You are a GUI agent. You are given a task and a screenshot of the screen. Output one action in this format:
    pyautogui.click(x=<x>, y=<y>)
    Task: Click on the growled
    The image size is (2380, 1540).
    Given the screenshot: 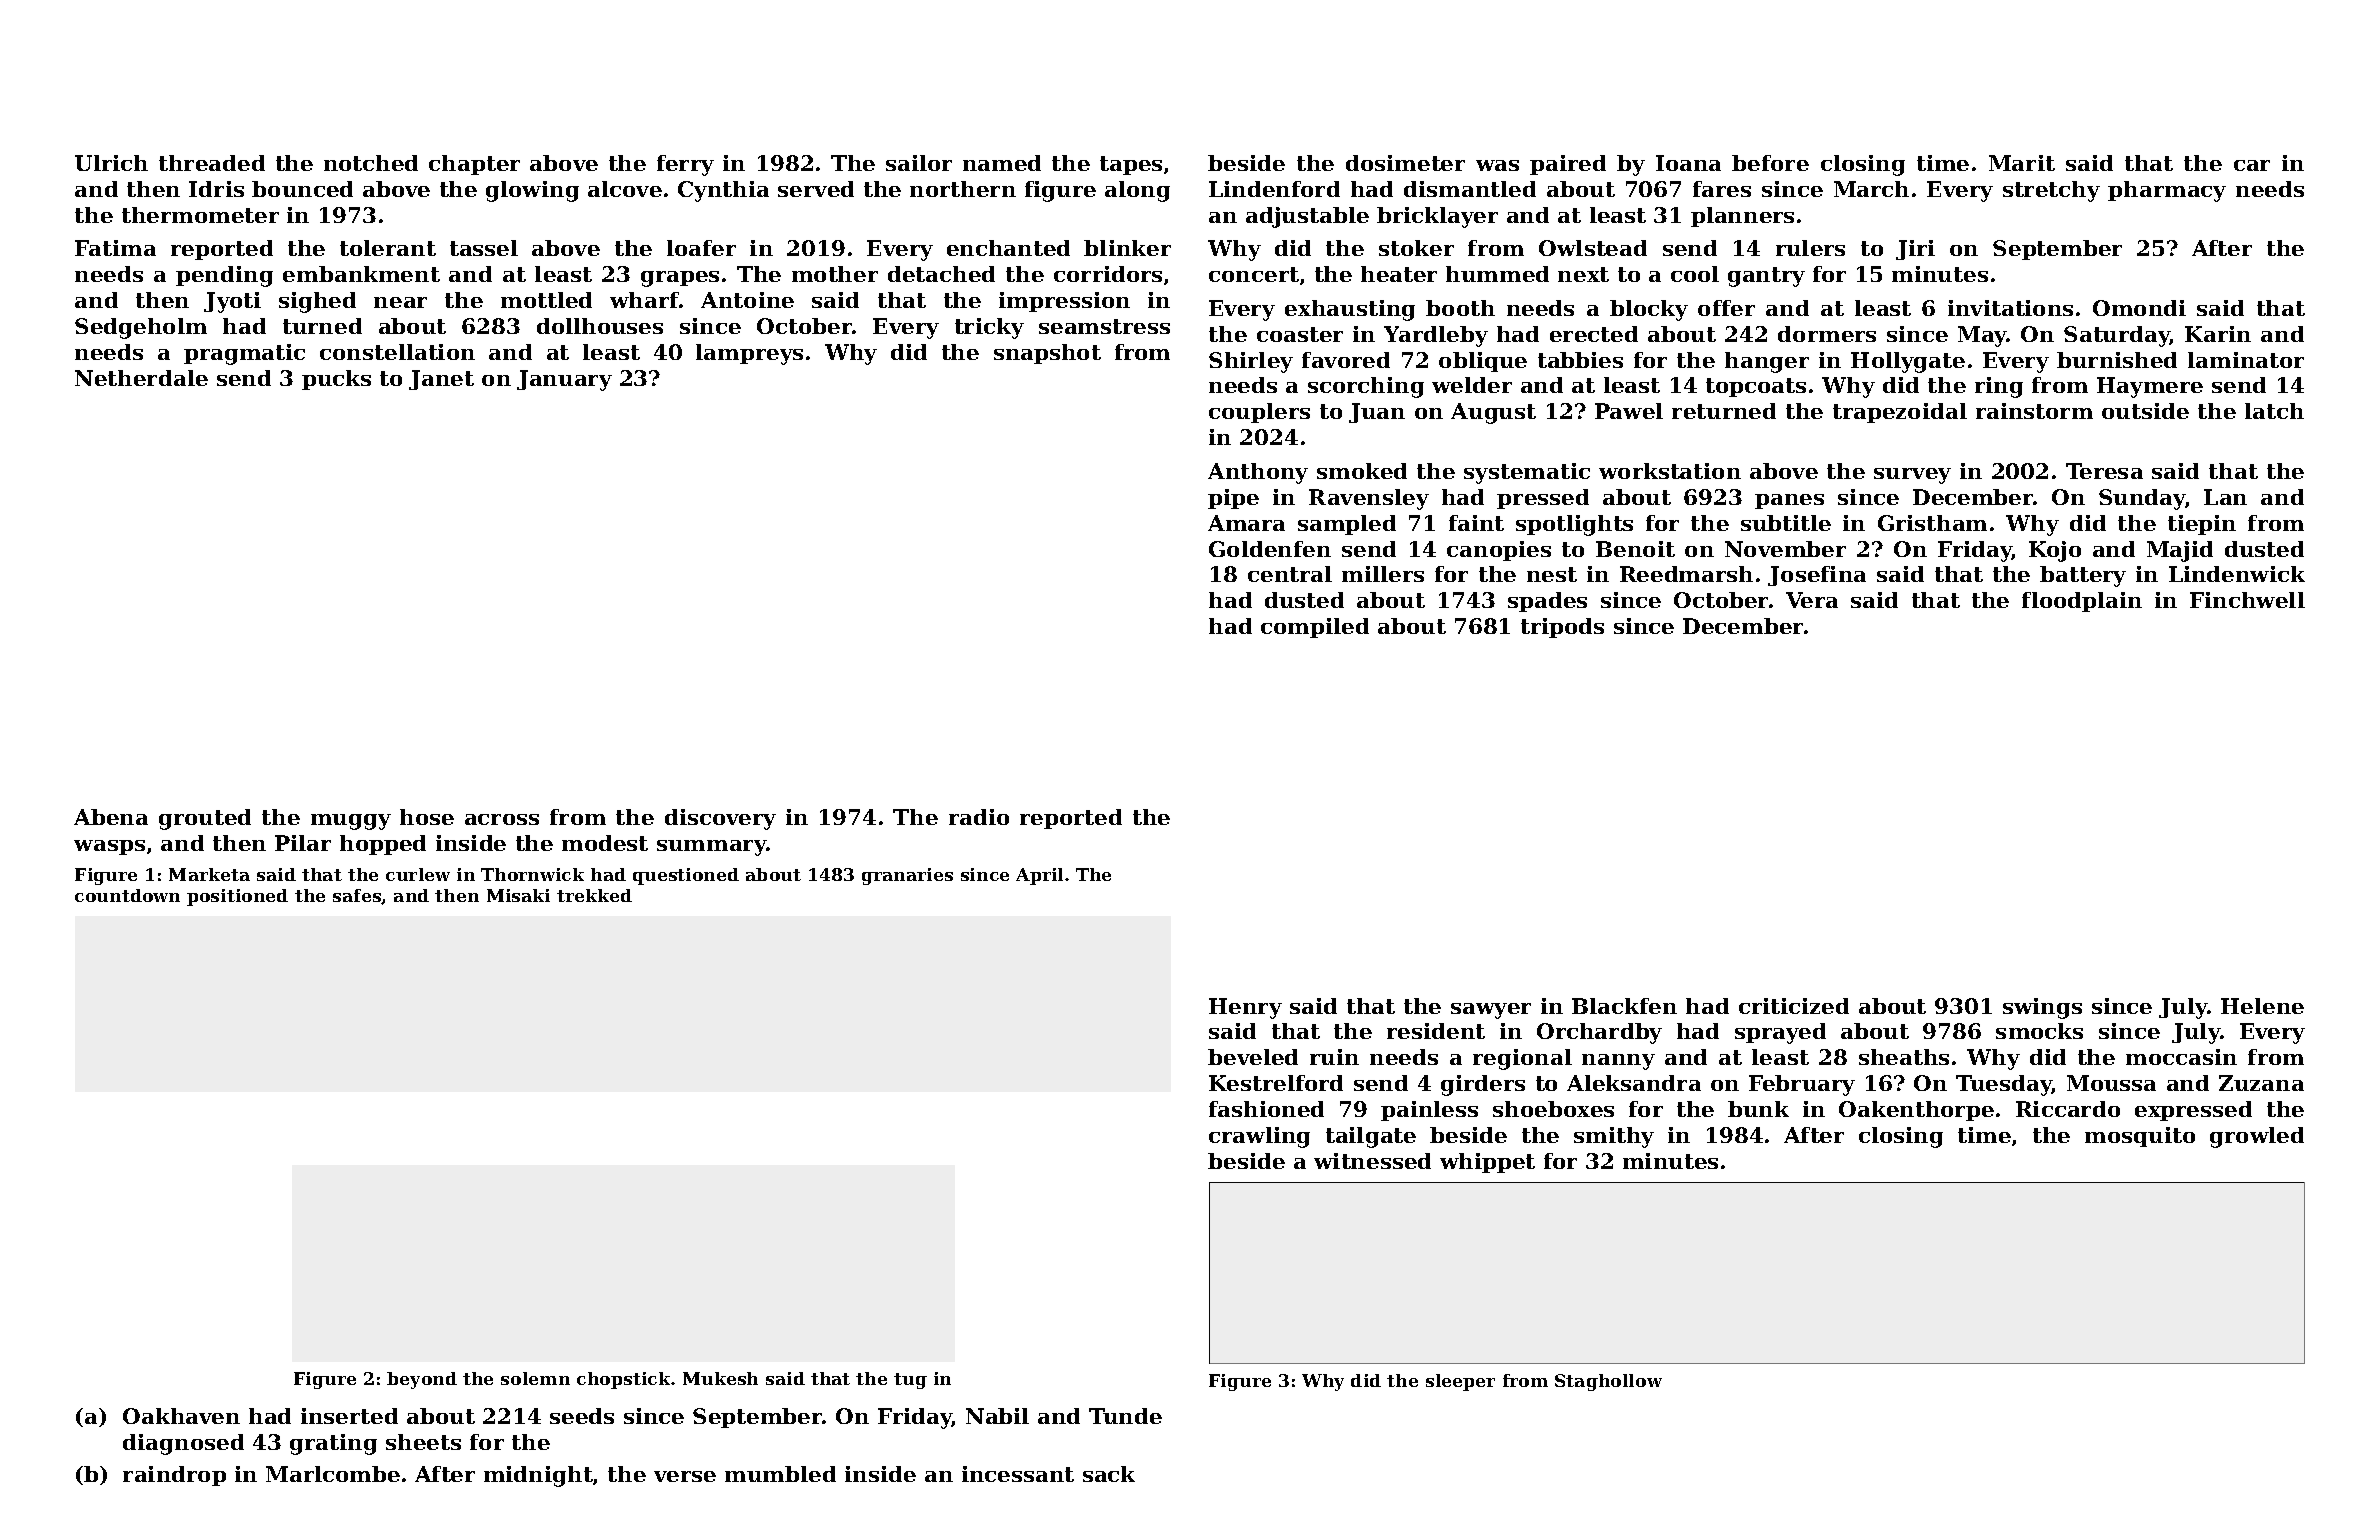 What is the action you would take?
    pyautogui.click(x=2257, y=1137)
